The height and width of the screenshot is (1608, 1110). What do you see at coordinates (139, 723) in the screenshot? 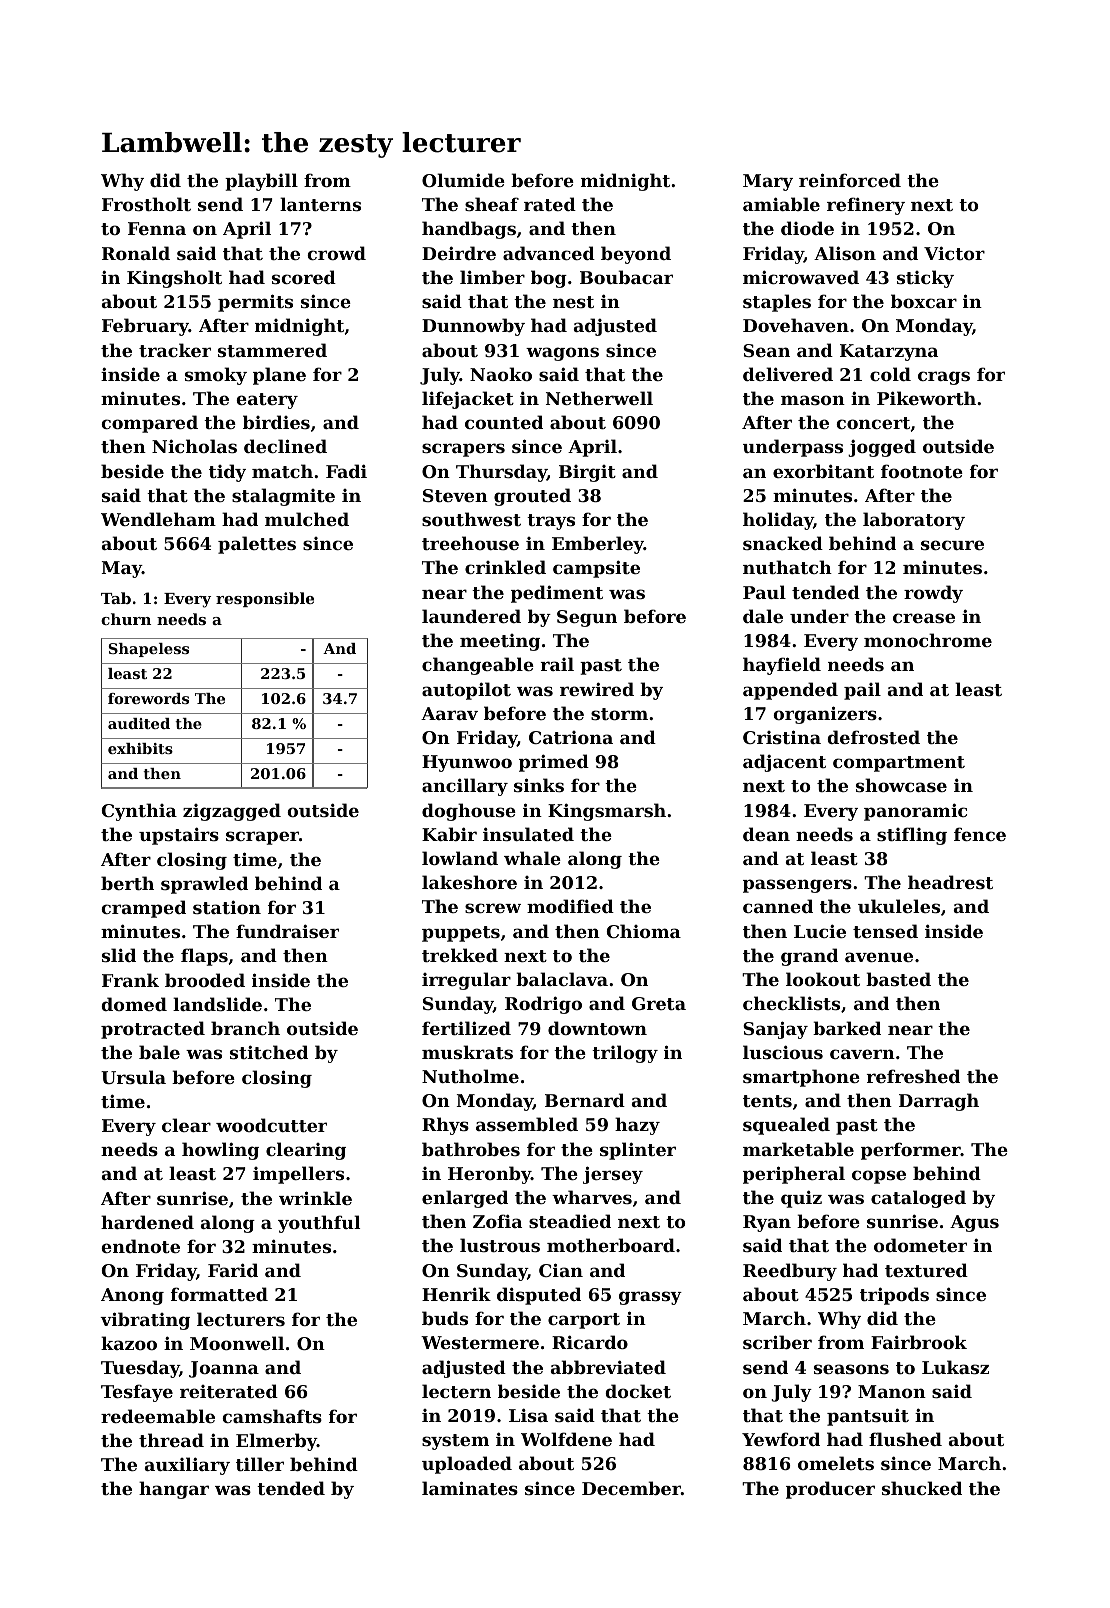
I see `audited` at bounding box center [139, 723].
